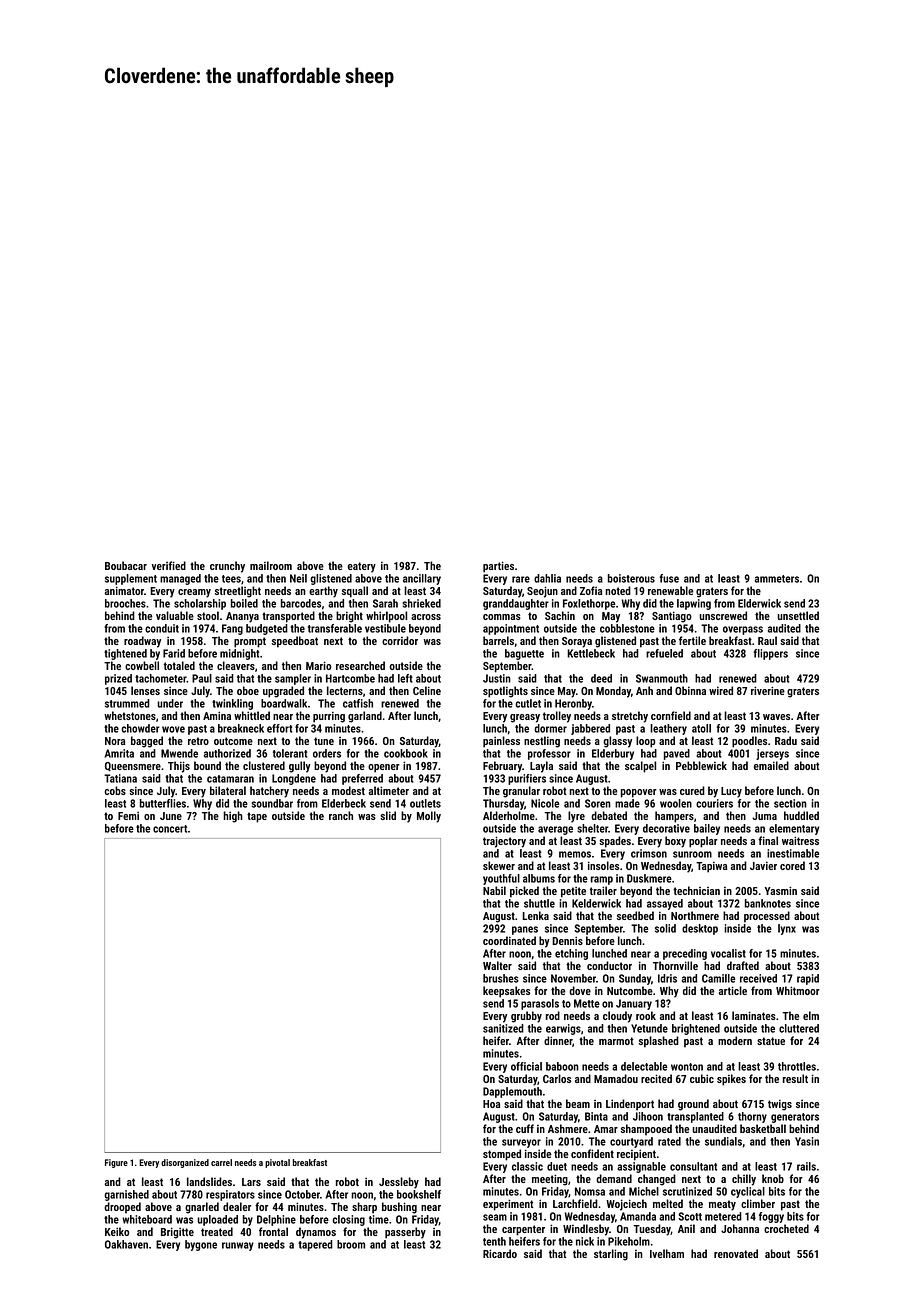 The height and width of the image is (1308, 924). What do you see at coordinates (669, 578) in the image?
I see `fuse` at bounding box center [669, 578].
